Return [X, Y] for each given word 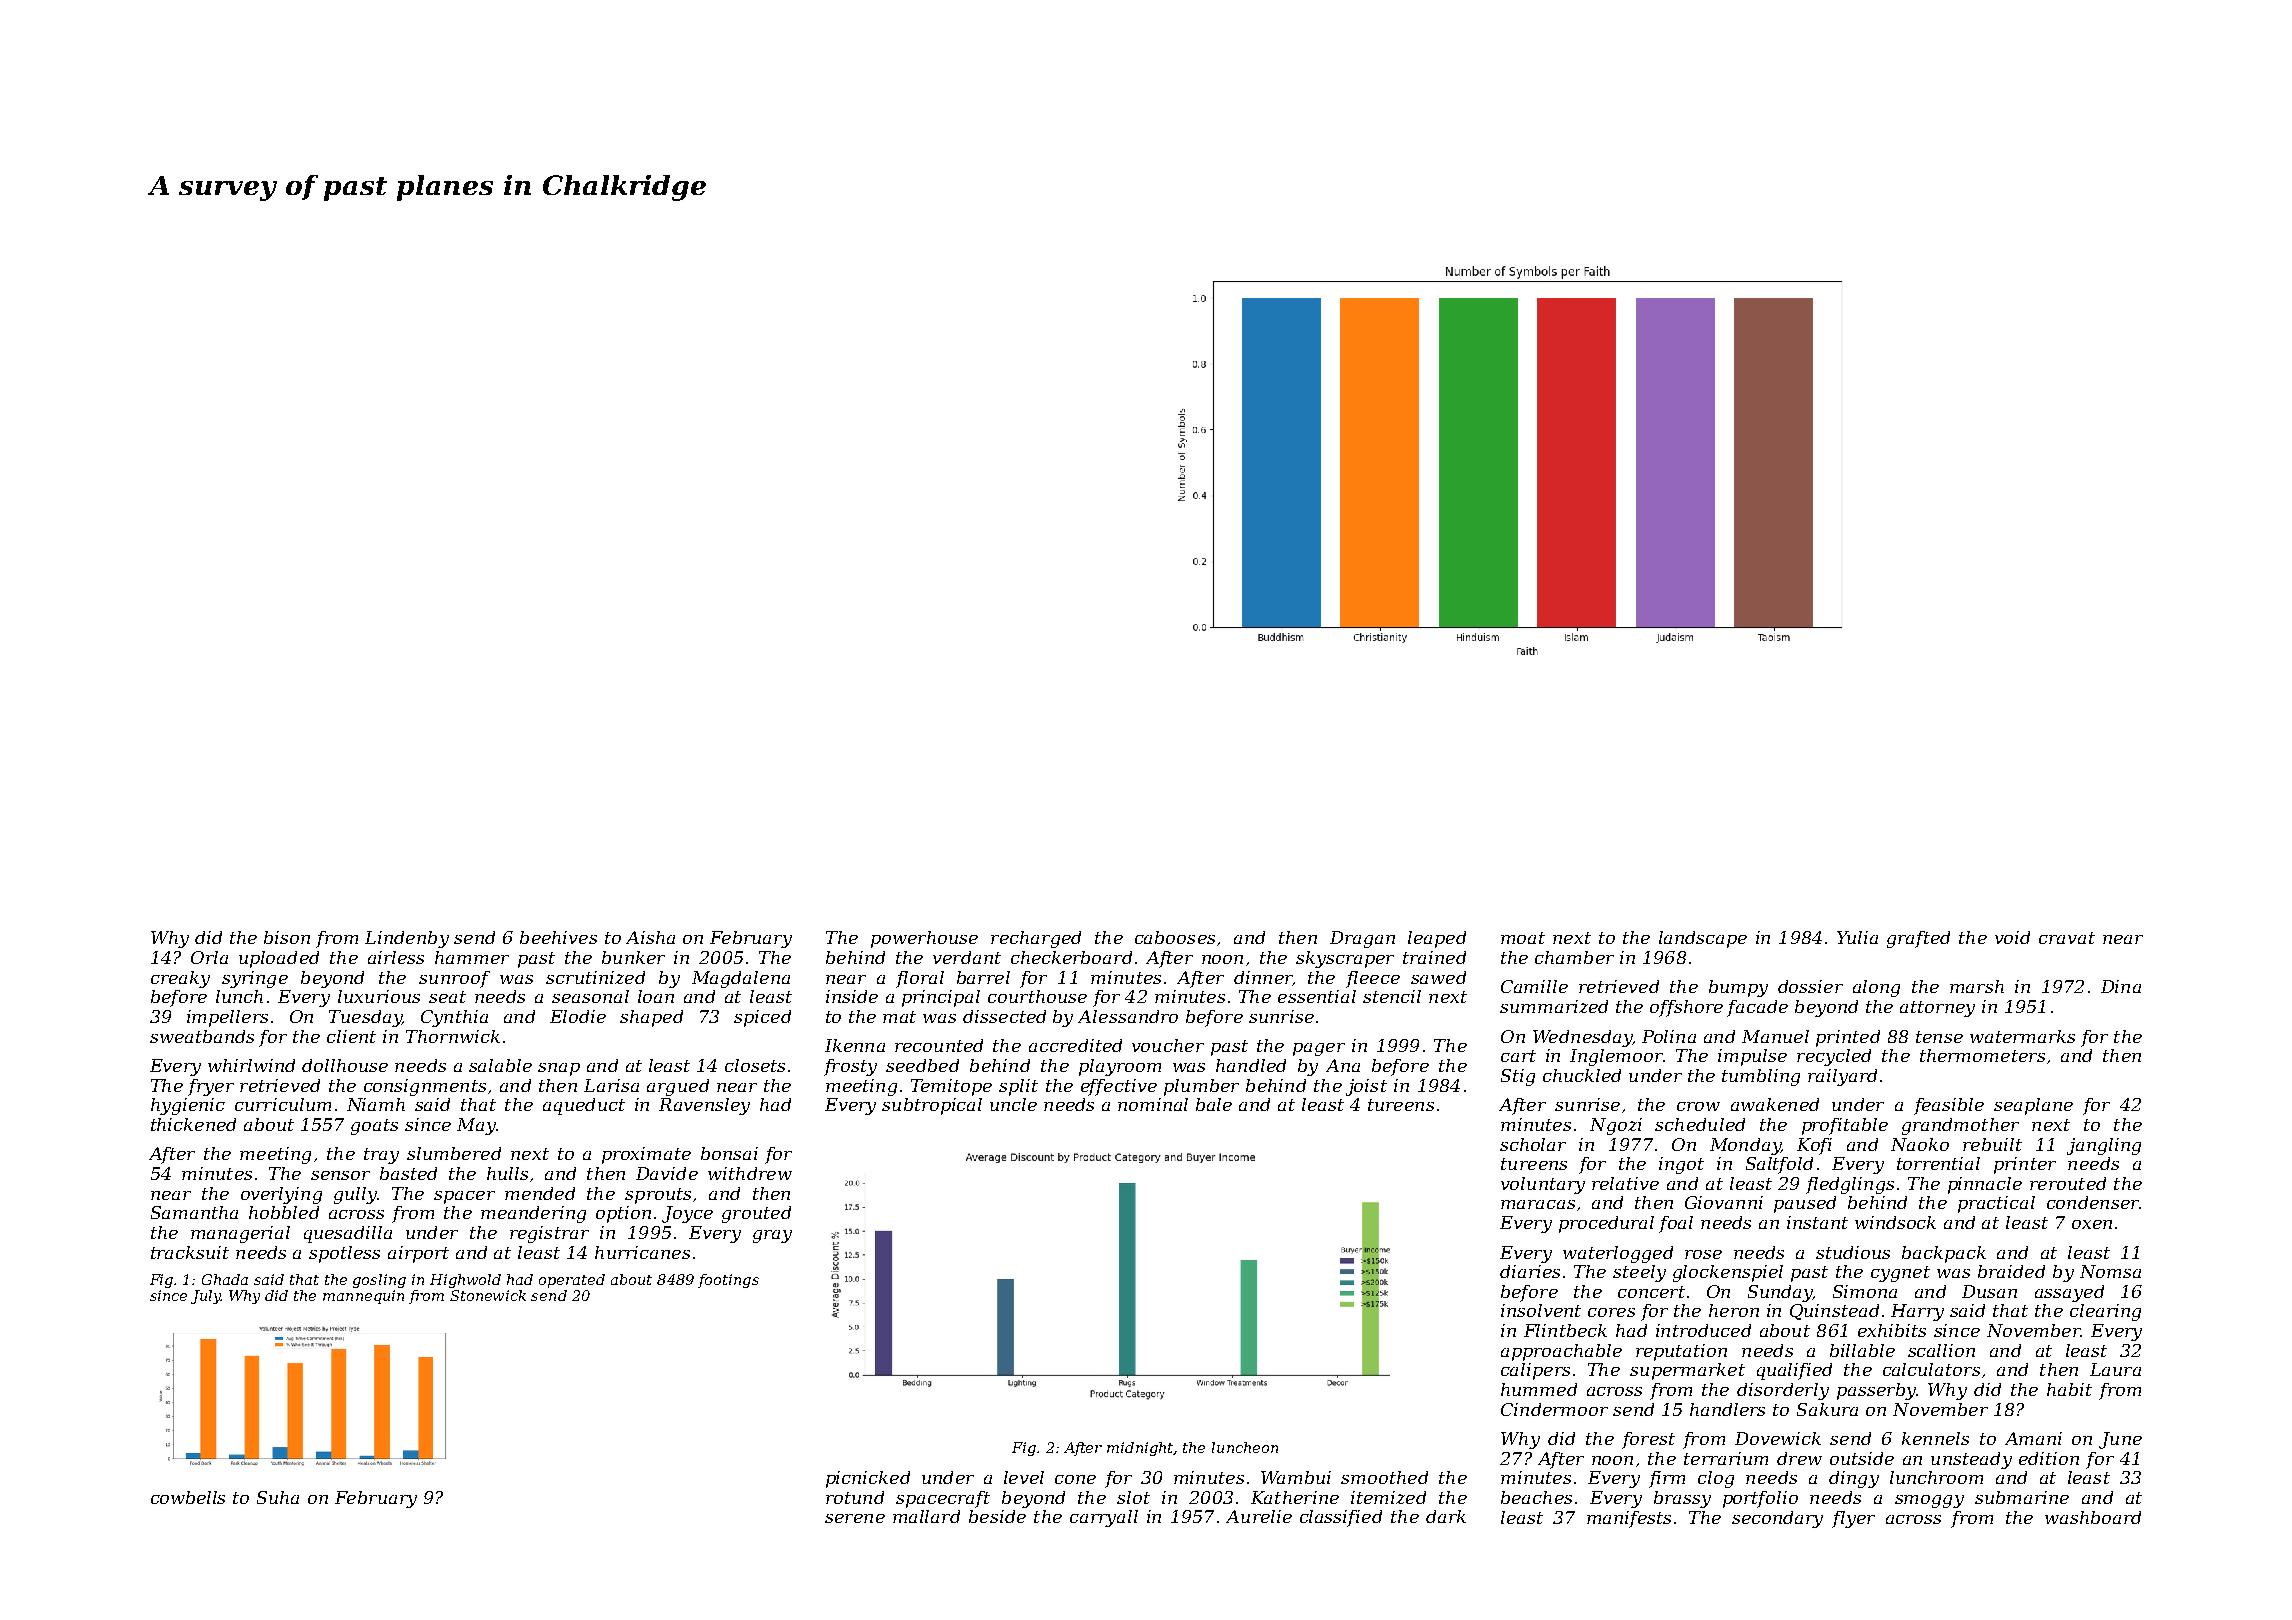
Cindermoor [1554, 1409]
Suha [278, 1497]
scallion [1941, 1350]
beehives [558, 937]
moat [1523, 938]
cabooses [1175, 937]
